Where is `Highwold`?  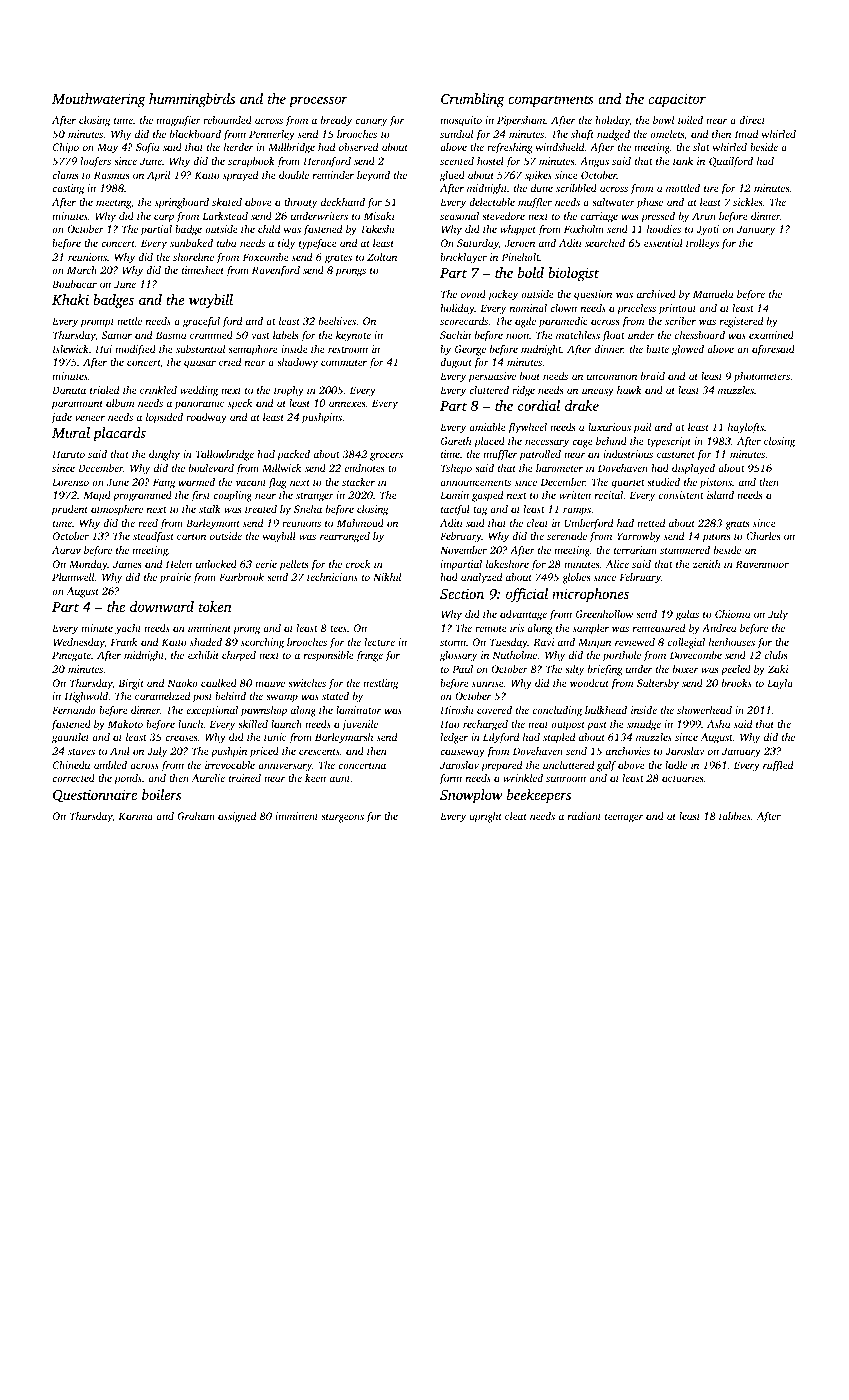
Highwold is located at coordinates (86, 697).
